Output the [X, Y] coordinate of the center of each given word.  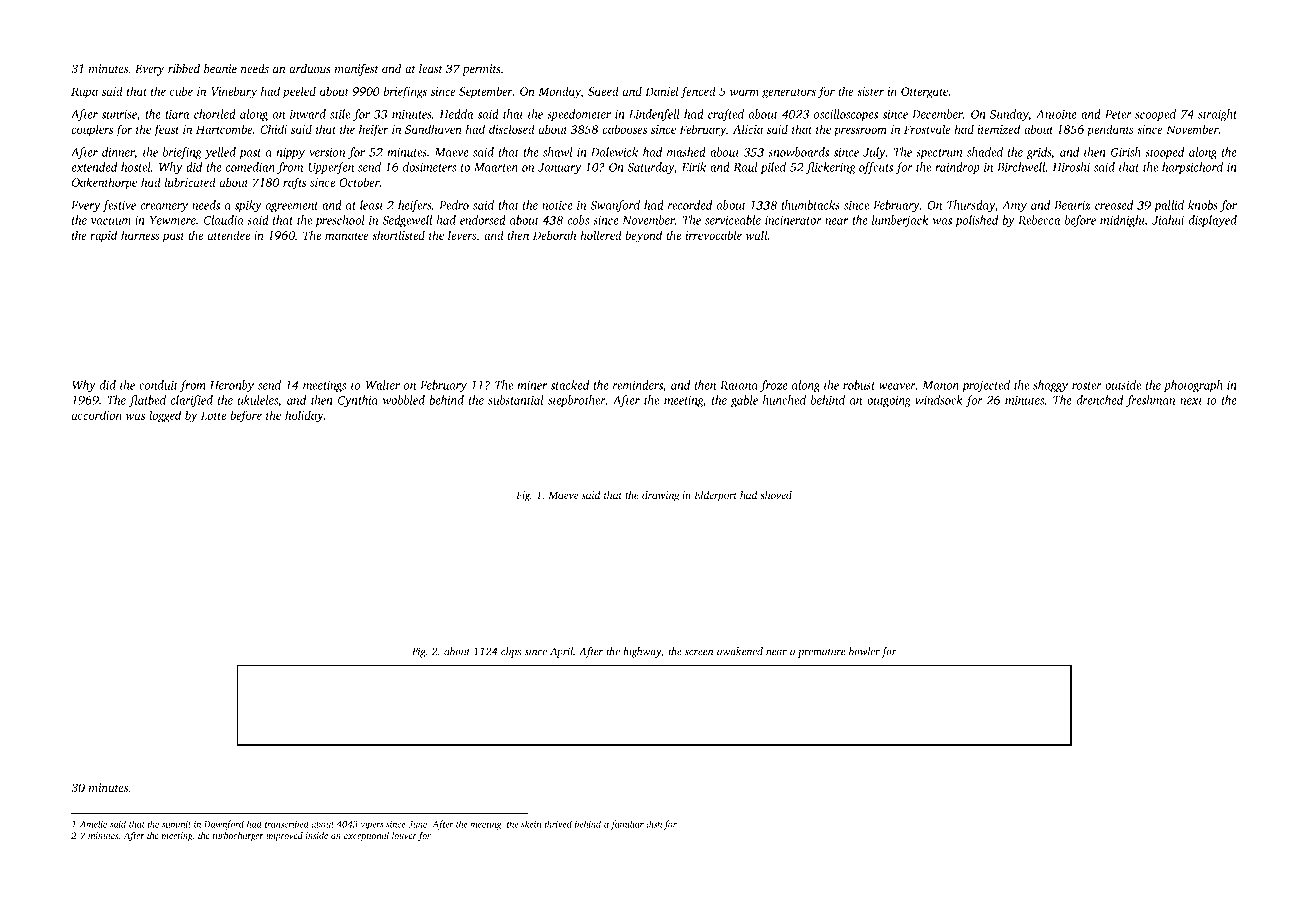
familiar [627, 825]
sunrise [119, 114]
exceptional [366, 836]
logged [165, 416]
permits [481, 70]
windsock [939, 400]
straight [1217, 115]
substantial [516, 400]
